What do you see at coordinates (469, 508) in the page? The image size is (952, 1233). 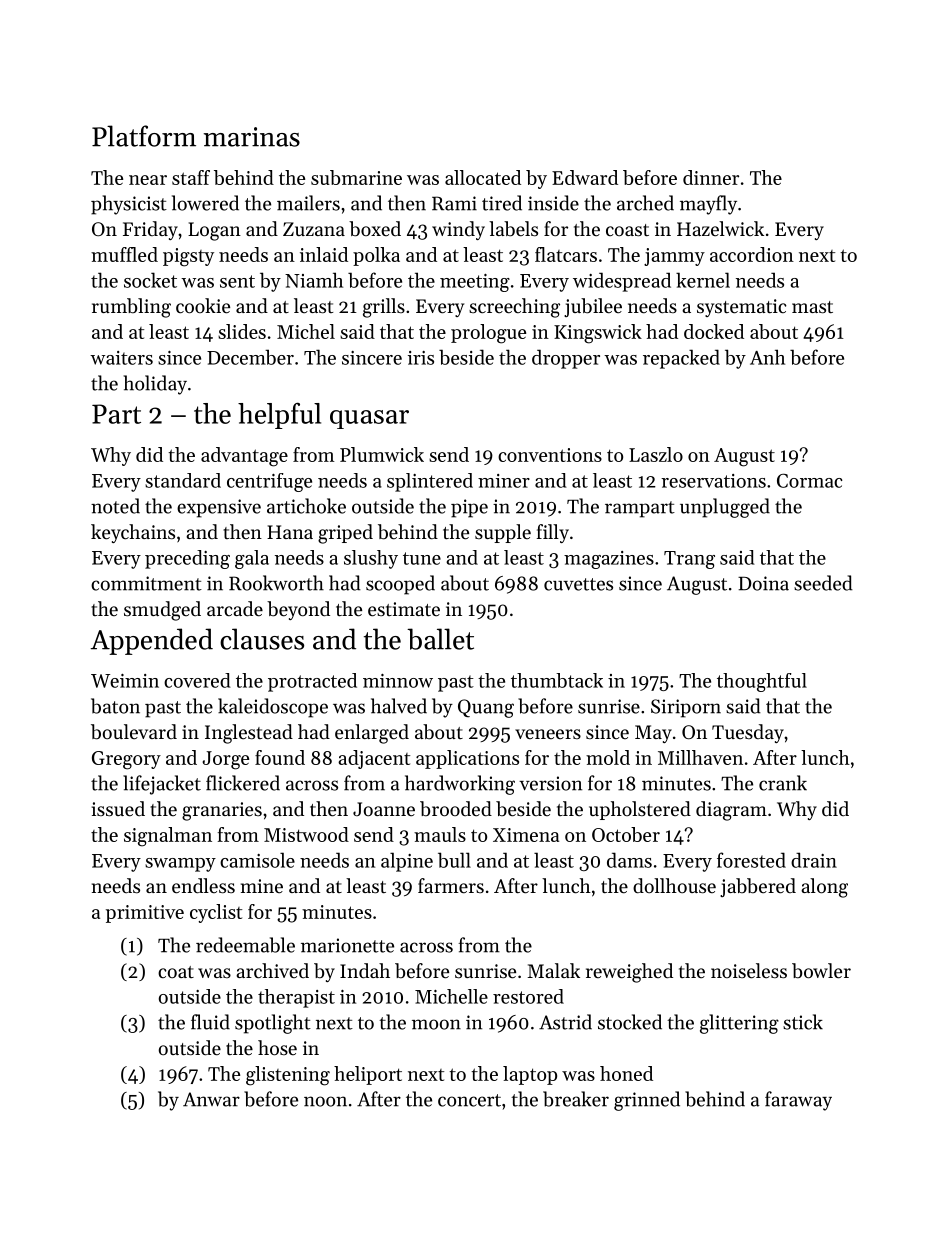 I see `pipe` at bounding box center [469, 508].
